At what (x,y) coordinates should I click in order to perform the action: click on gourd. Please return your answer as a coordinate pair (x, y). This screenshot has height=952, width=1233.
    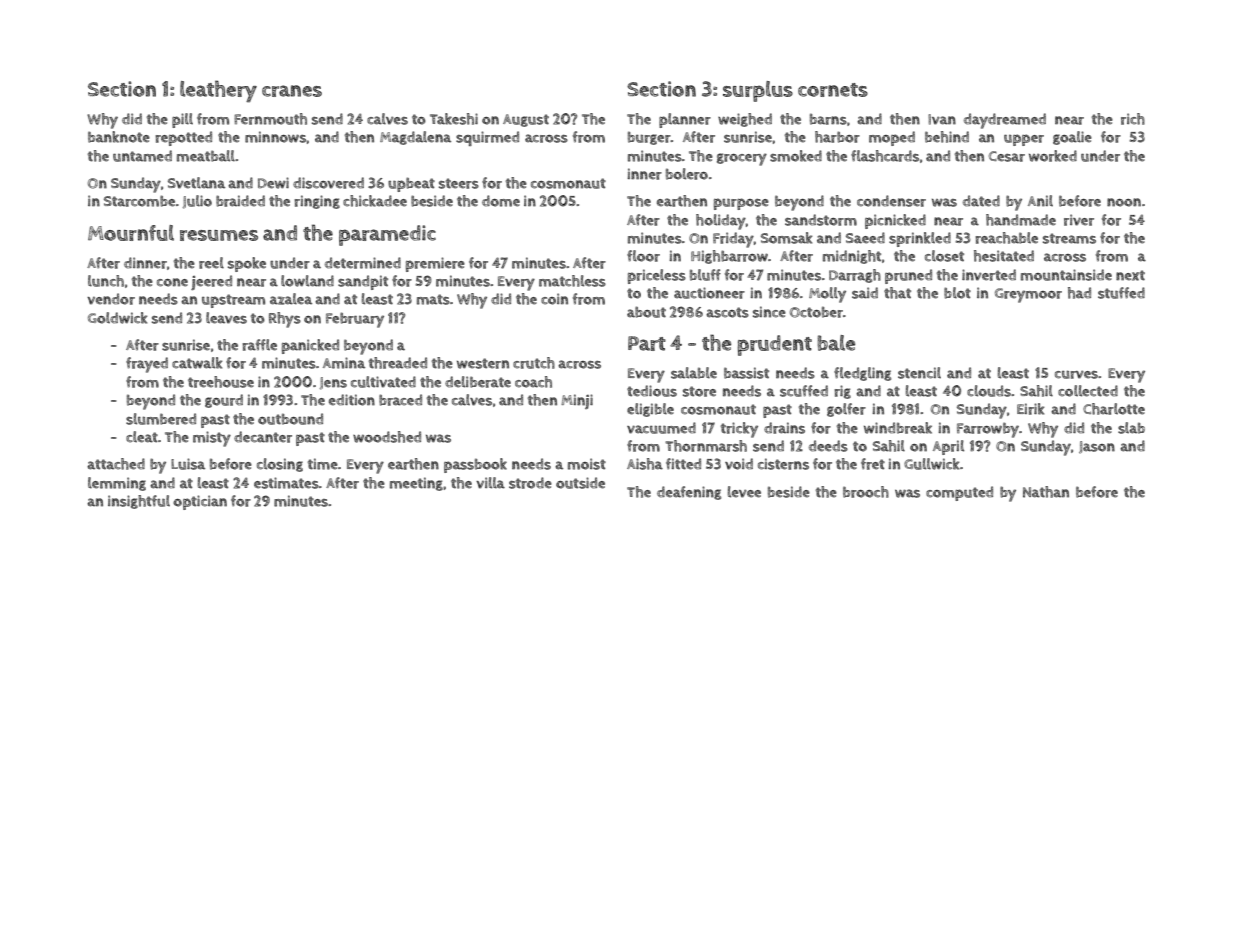
    Looking at the image, I should click on (224, 401).
